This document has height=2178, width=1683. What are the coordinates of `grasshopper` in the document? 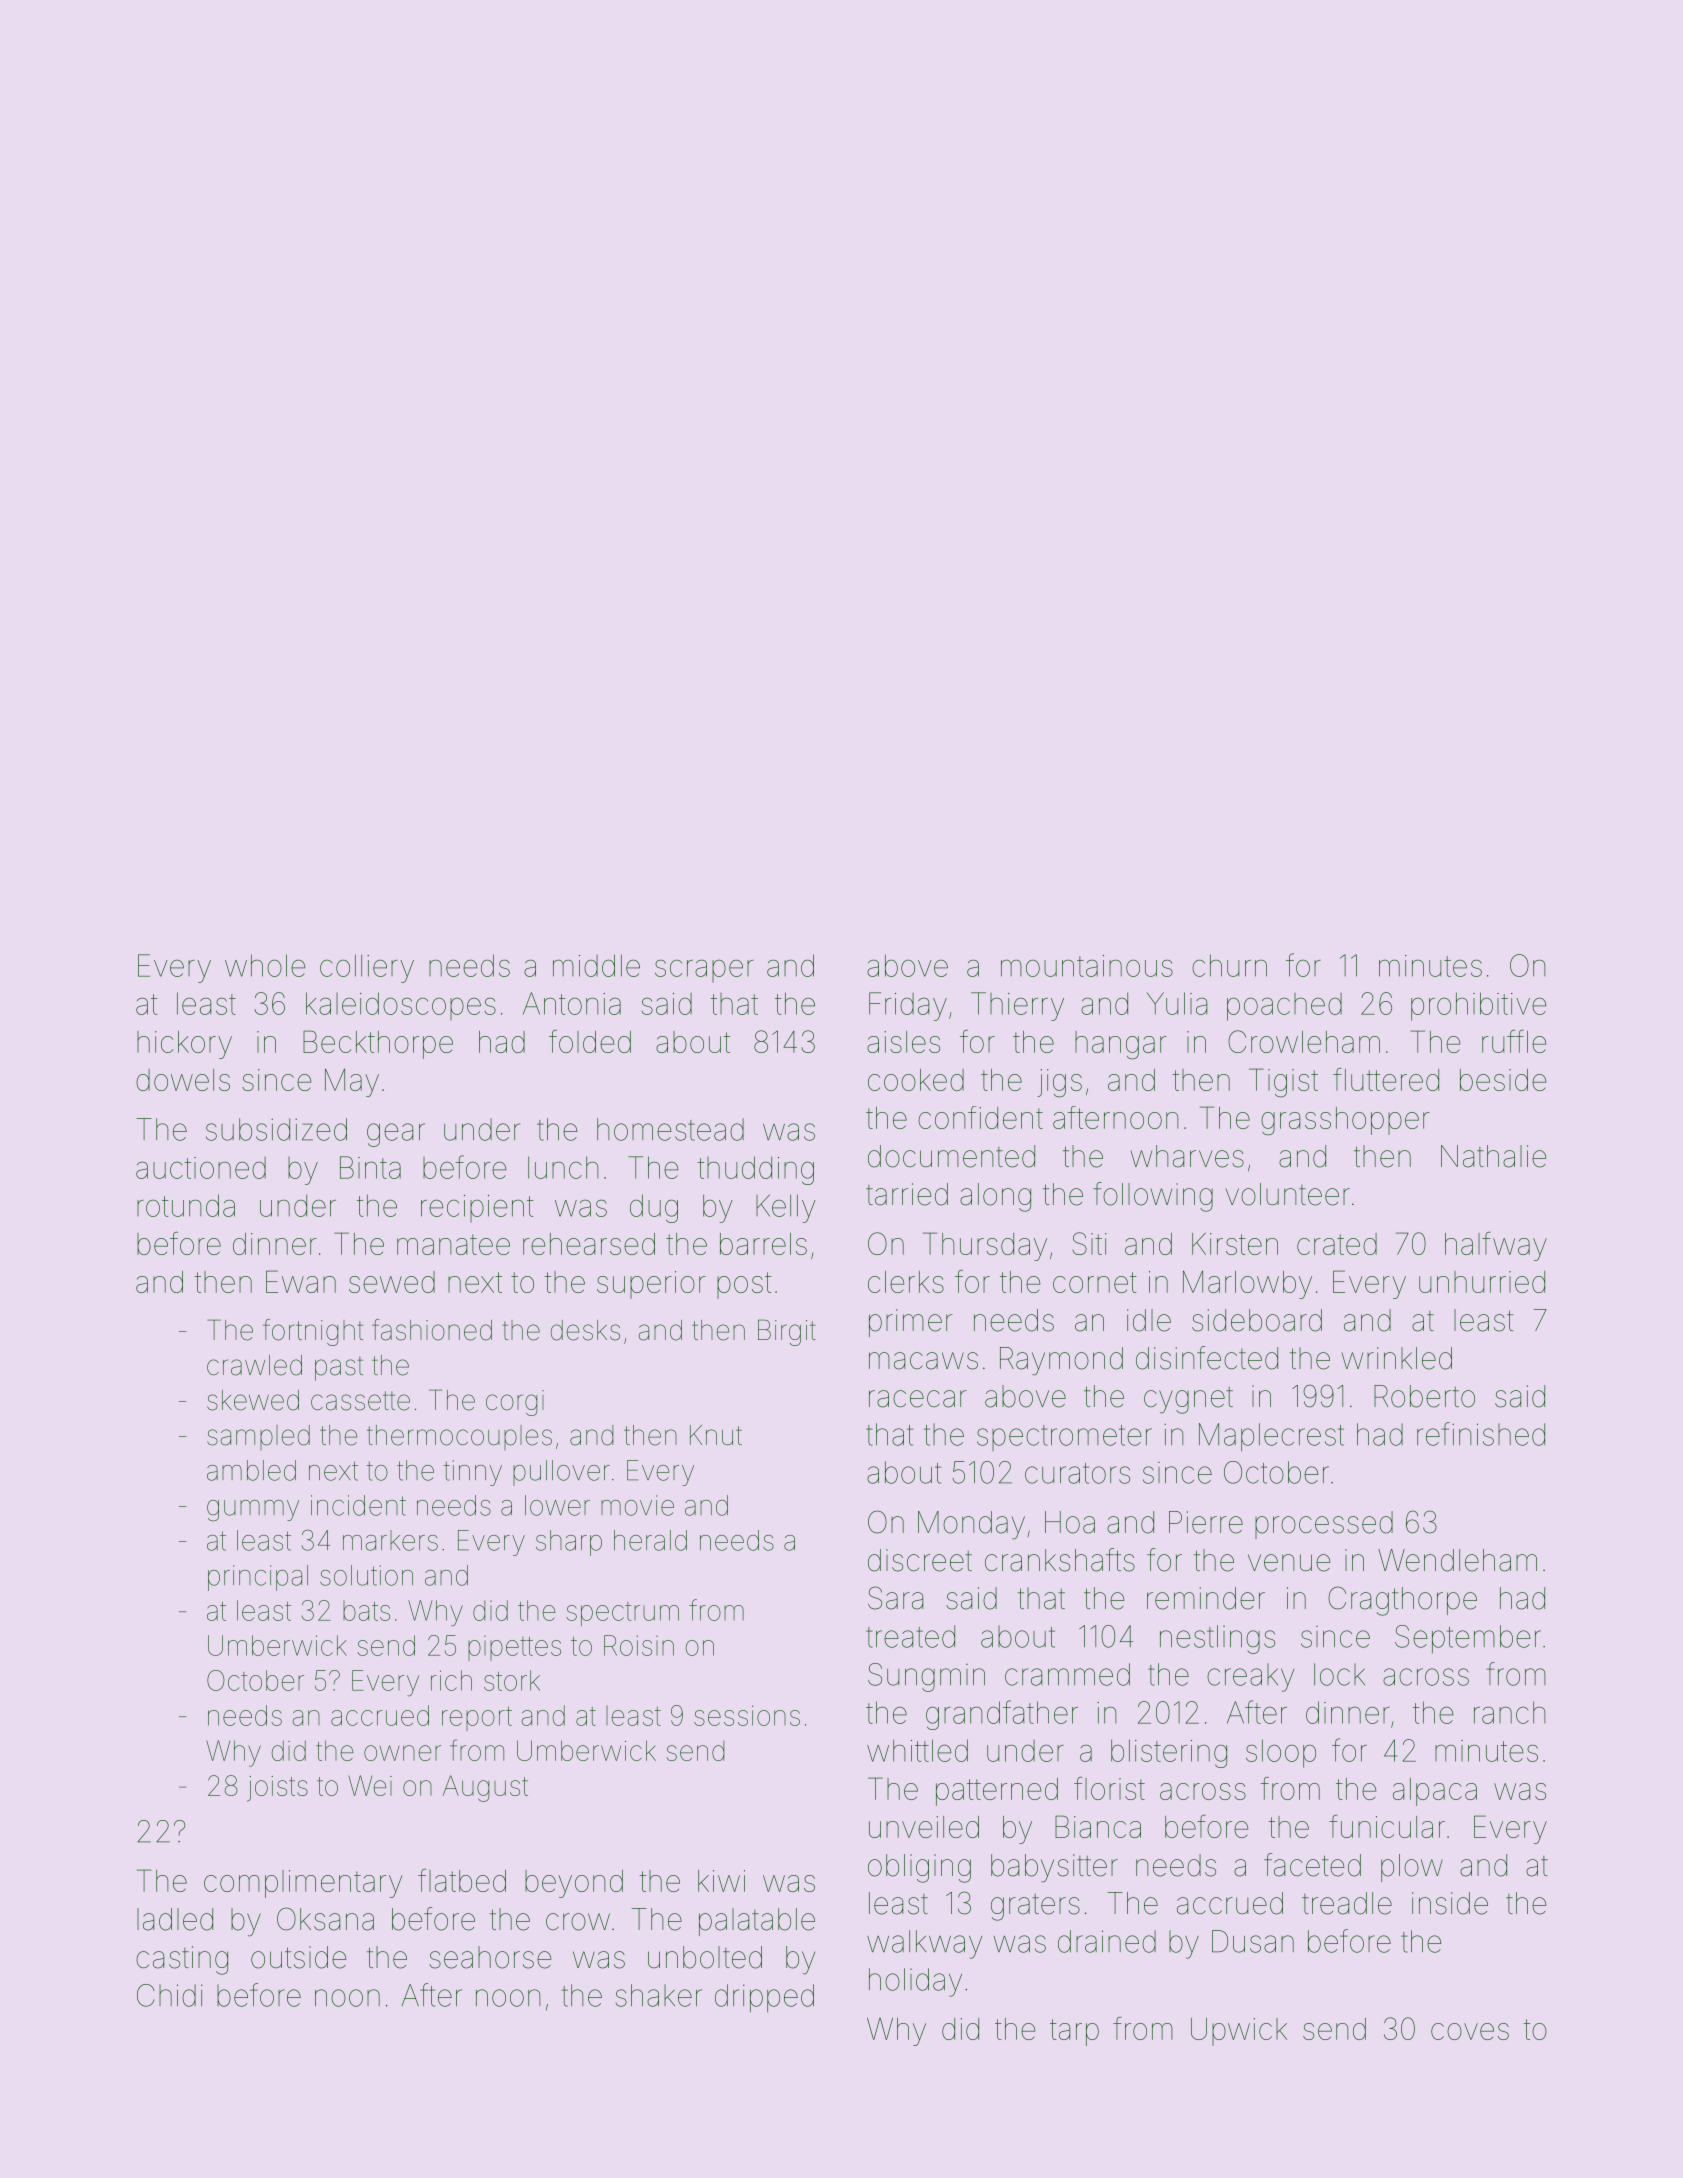 It's located at (1345, 1121).
